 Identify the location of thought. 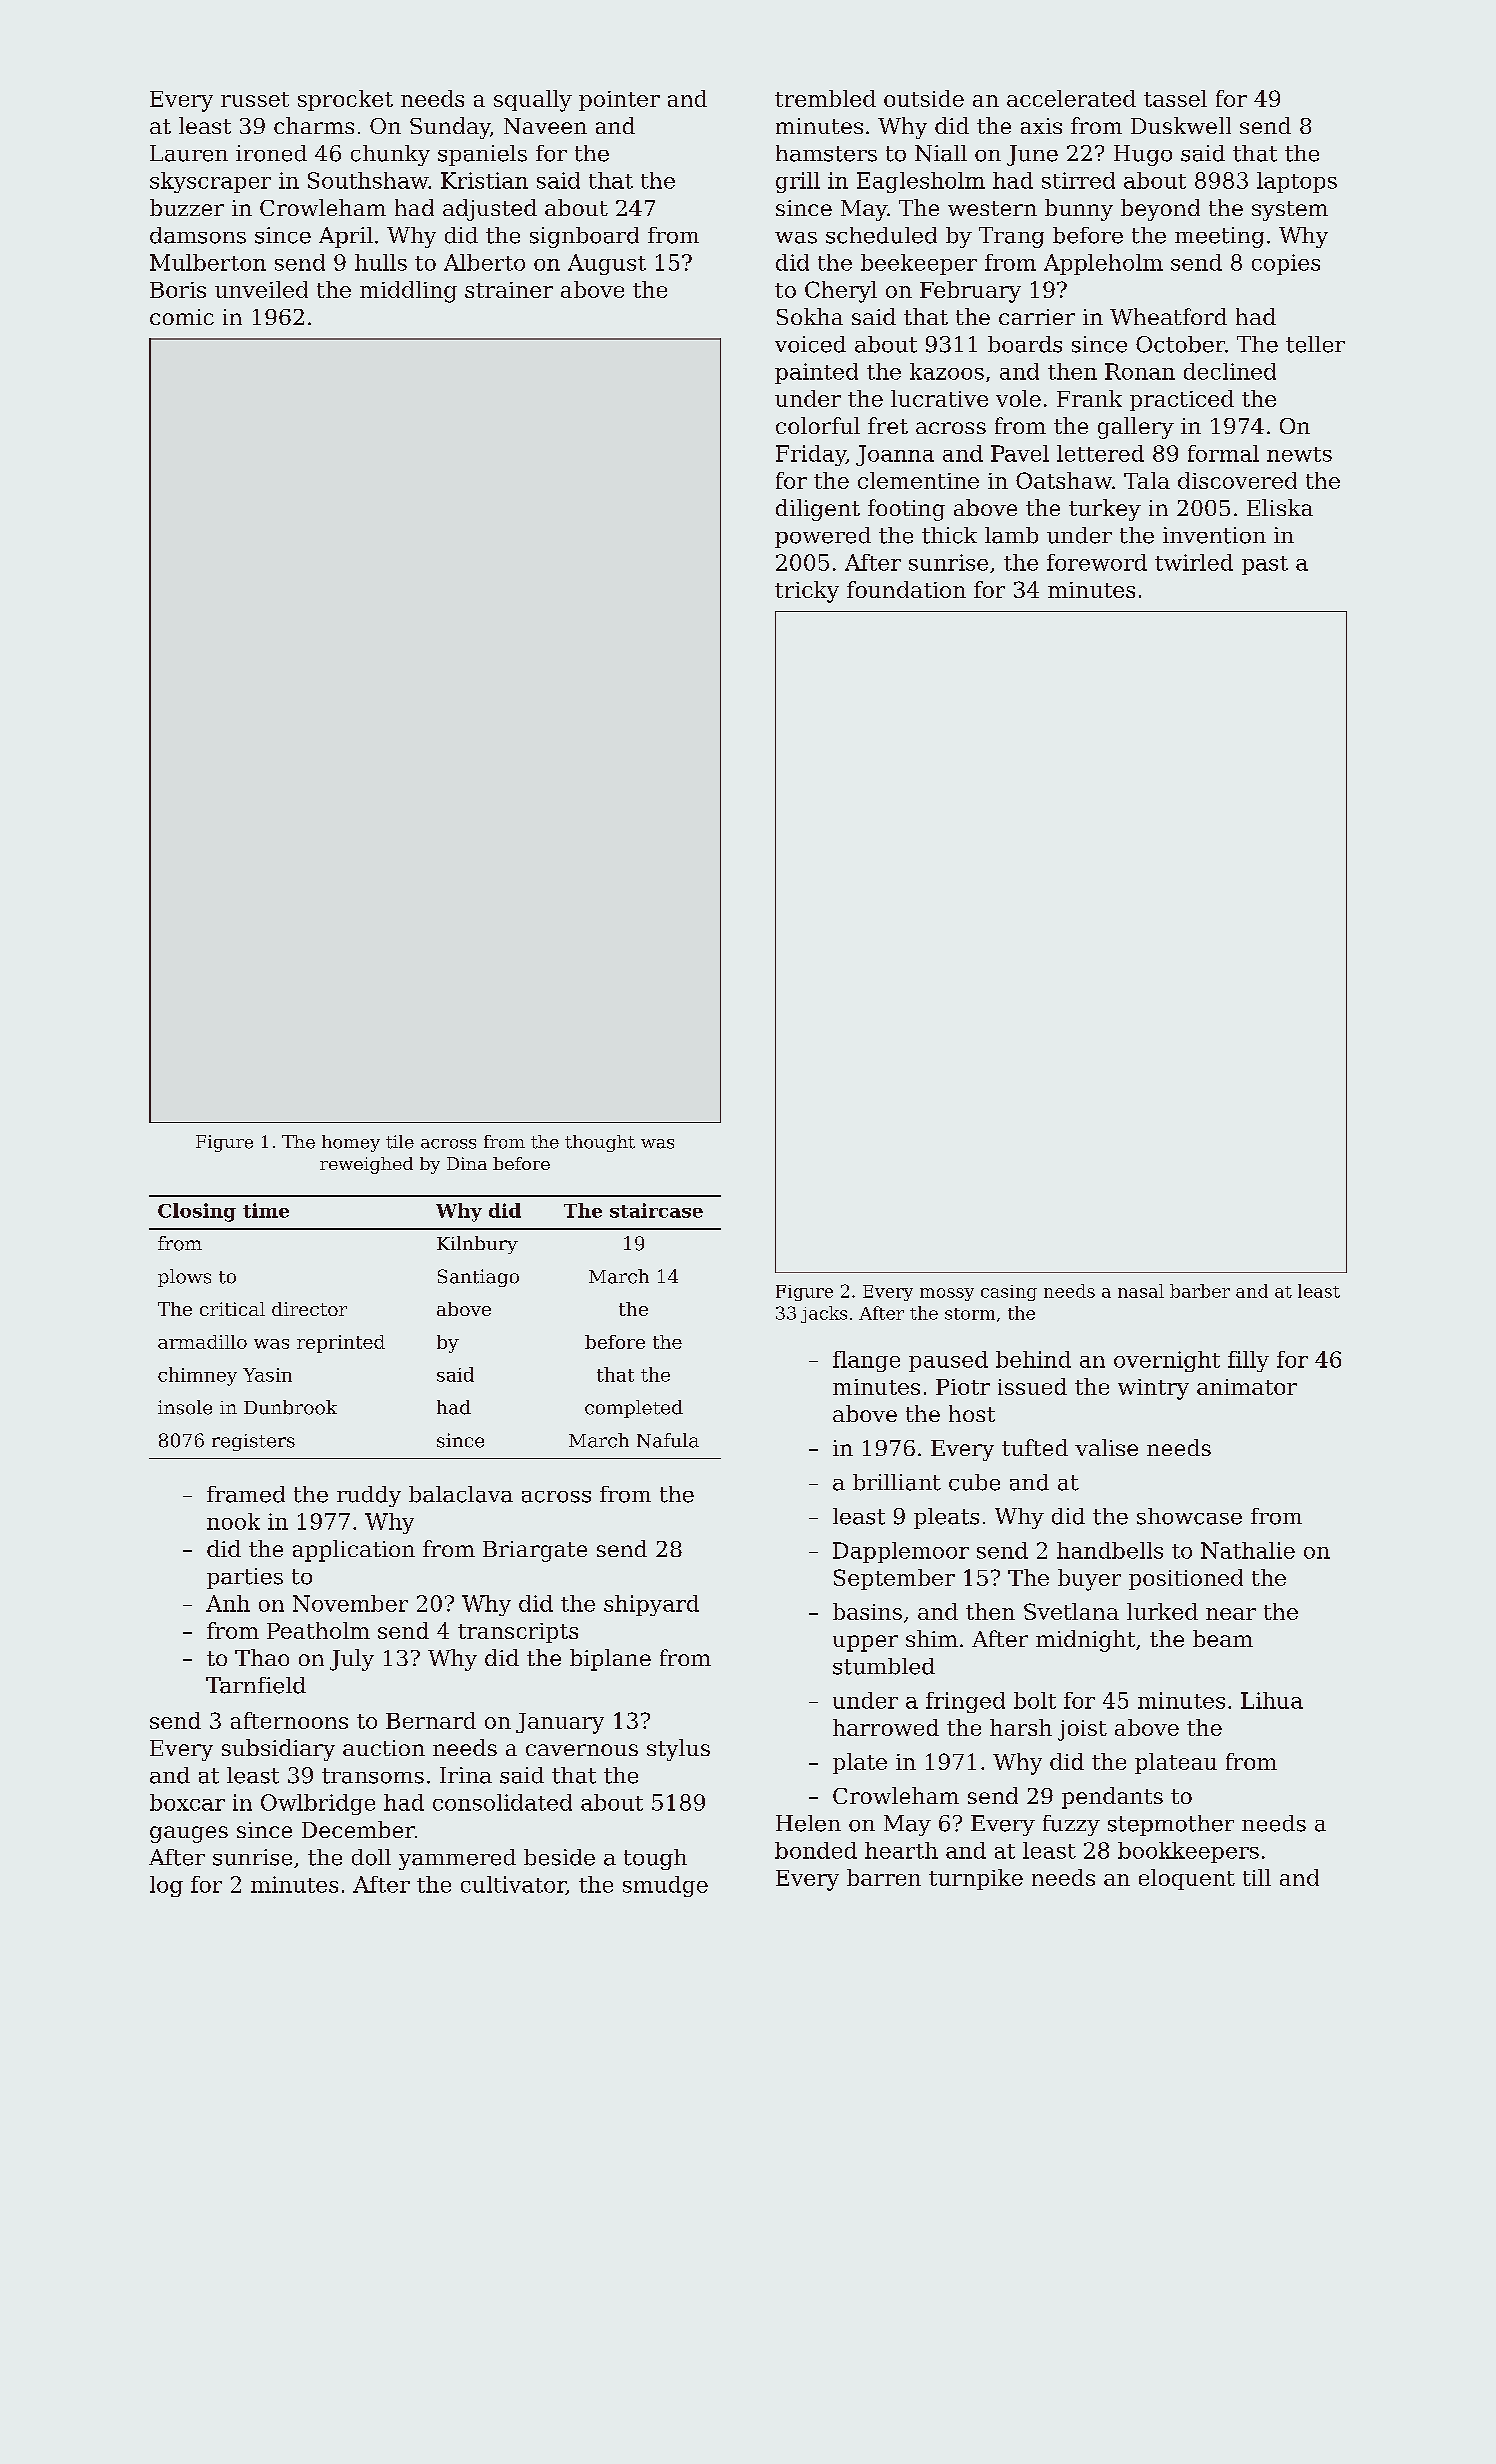
(600, 1143).
